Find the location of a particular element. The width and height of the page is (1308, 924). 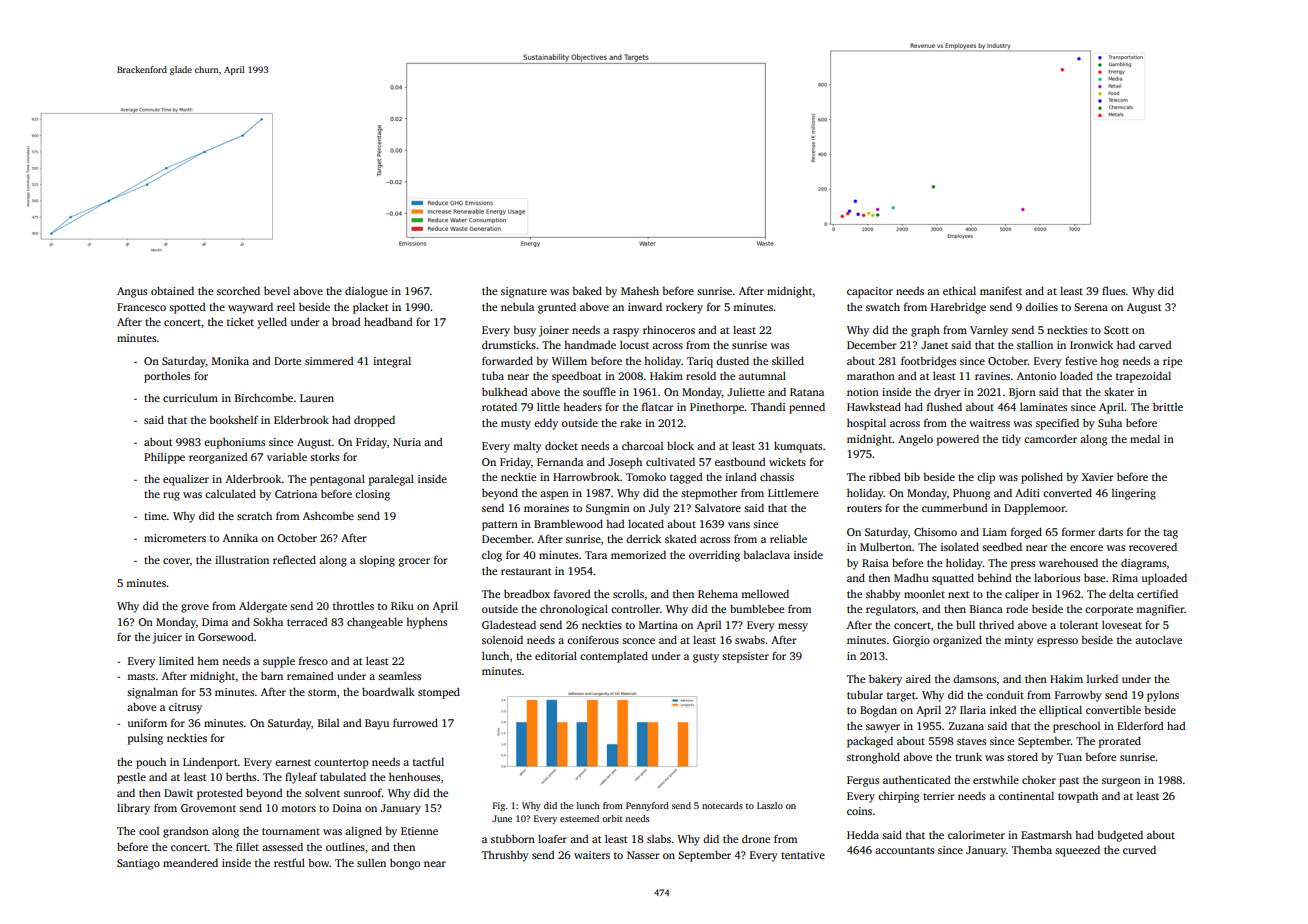

Pennyford is located at coordinates (647, 806).
